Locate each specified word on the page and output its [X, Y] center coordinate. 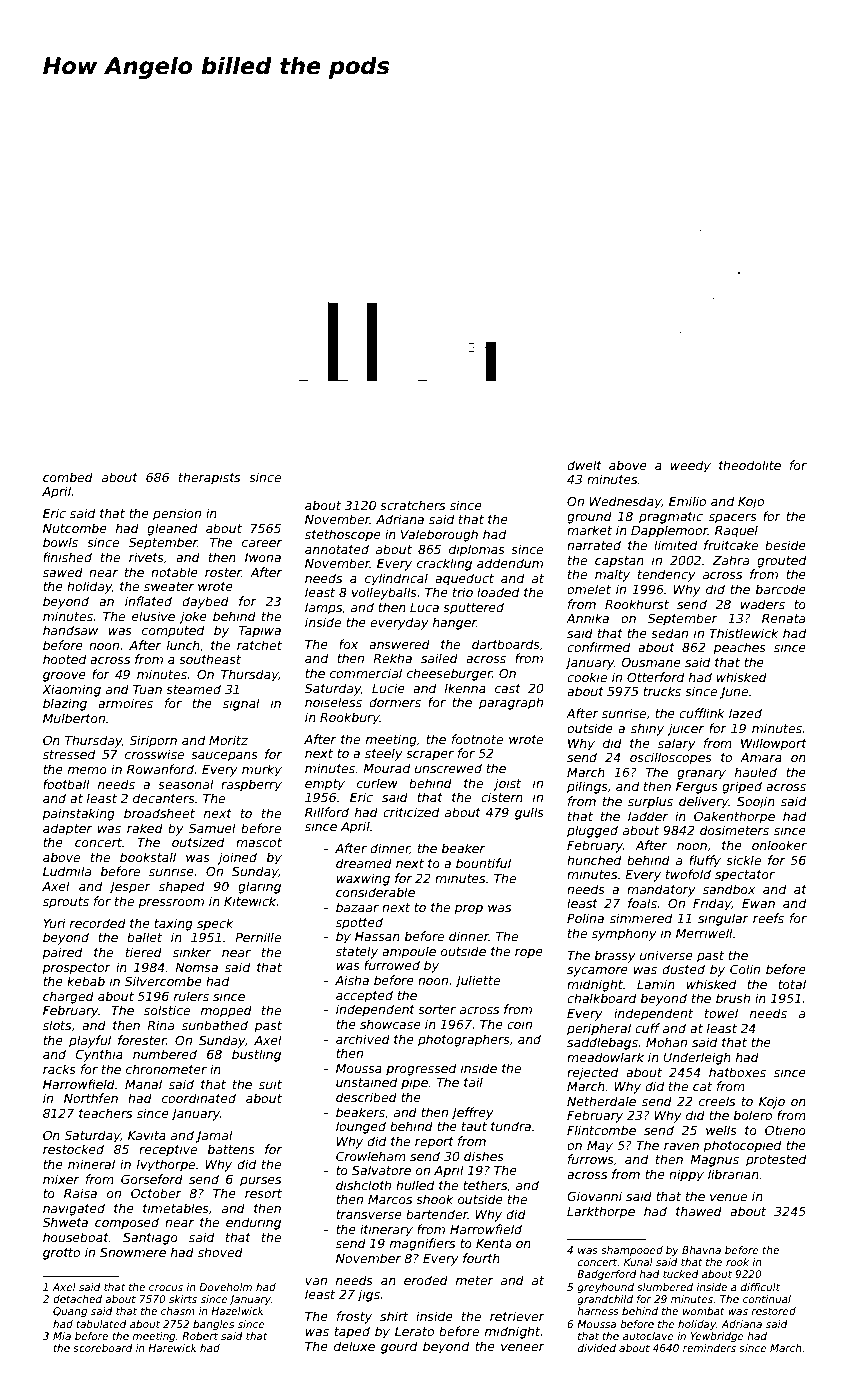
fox [348, 644]
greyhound [605, 1288]
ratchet [259, 645]
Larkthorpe [601, 1212]
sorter [437, 1009]
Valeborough [439, 535]
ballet [144, 937]
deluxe [354, 1346]
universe [666, 955]
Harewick [172, 1348]
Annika [587, 618]
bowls [60, 542]
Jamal [214, 1136]
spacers [733, 519]
